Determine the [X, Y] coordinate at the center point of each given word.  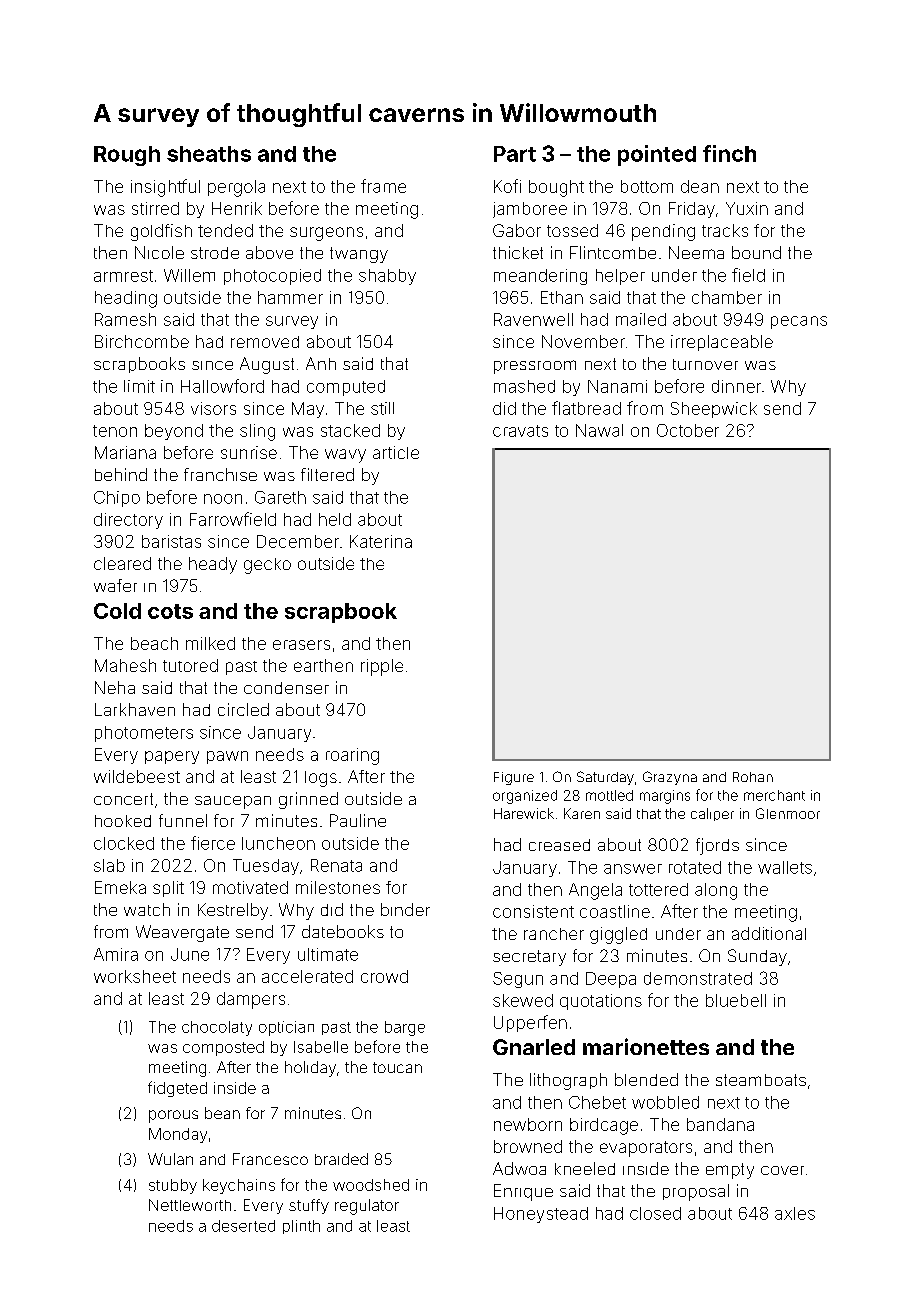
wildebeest [137, 776]
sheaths [209, 154]
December [298, 541]
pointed [657, 155]
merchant [774, 795]
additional [769, 933]
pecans [799, 322]
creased [559, 845]
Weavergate [182, 933]
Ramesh [125, 319]
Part [515, 154]
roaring [352, 756]
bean [222, 1113]
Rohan [753, 777]
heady [213, 565]
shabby [387, 277]
